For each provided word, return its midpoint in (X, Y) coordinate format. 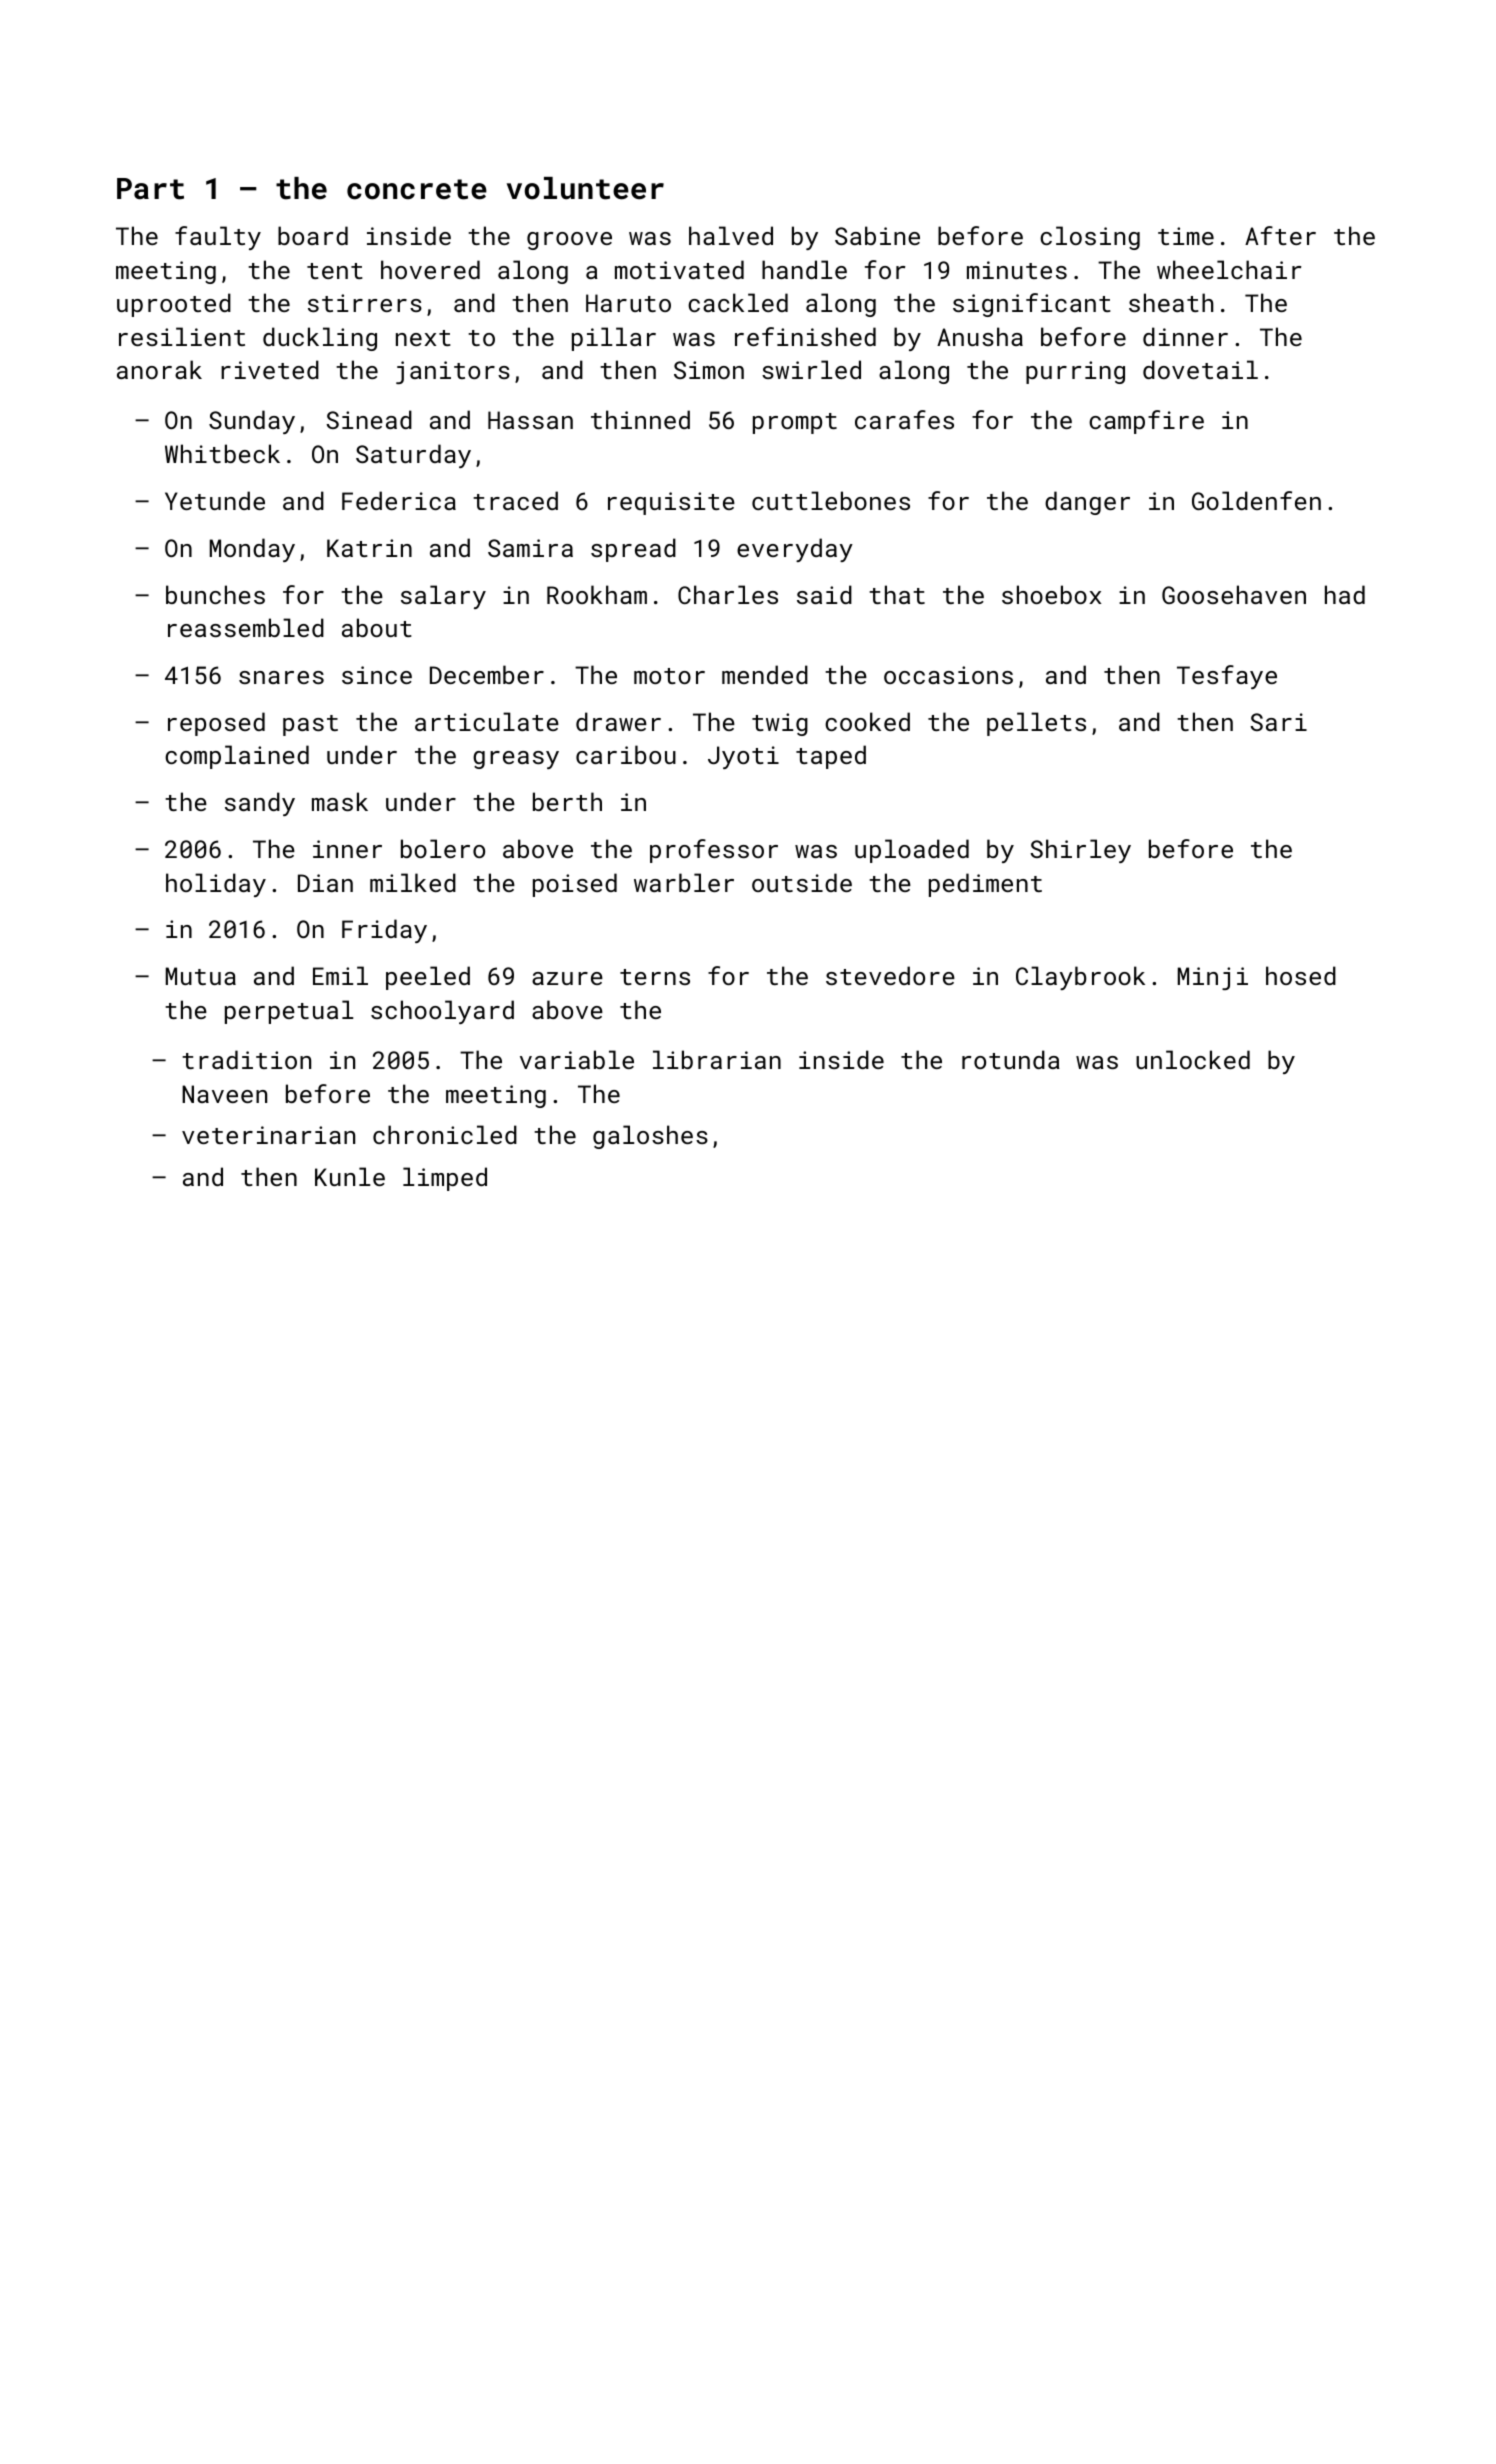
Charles (728, 594)
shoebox (1051, 594)
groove (569, 241)
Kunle (350, 1176)
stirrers (365, 303)
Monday (252, 550)
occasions (948, 675)
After (1280, 235)
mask (340, 801)
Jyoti (743, 757)
